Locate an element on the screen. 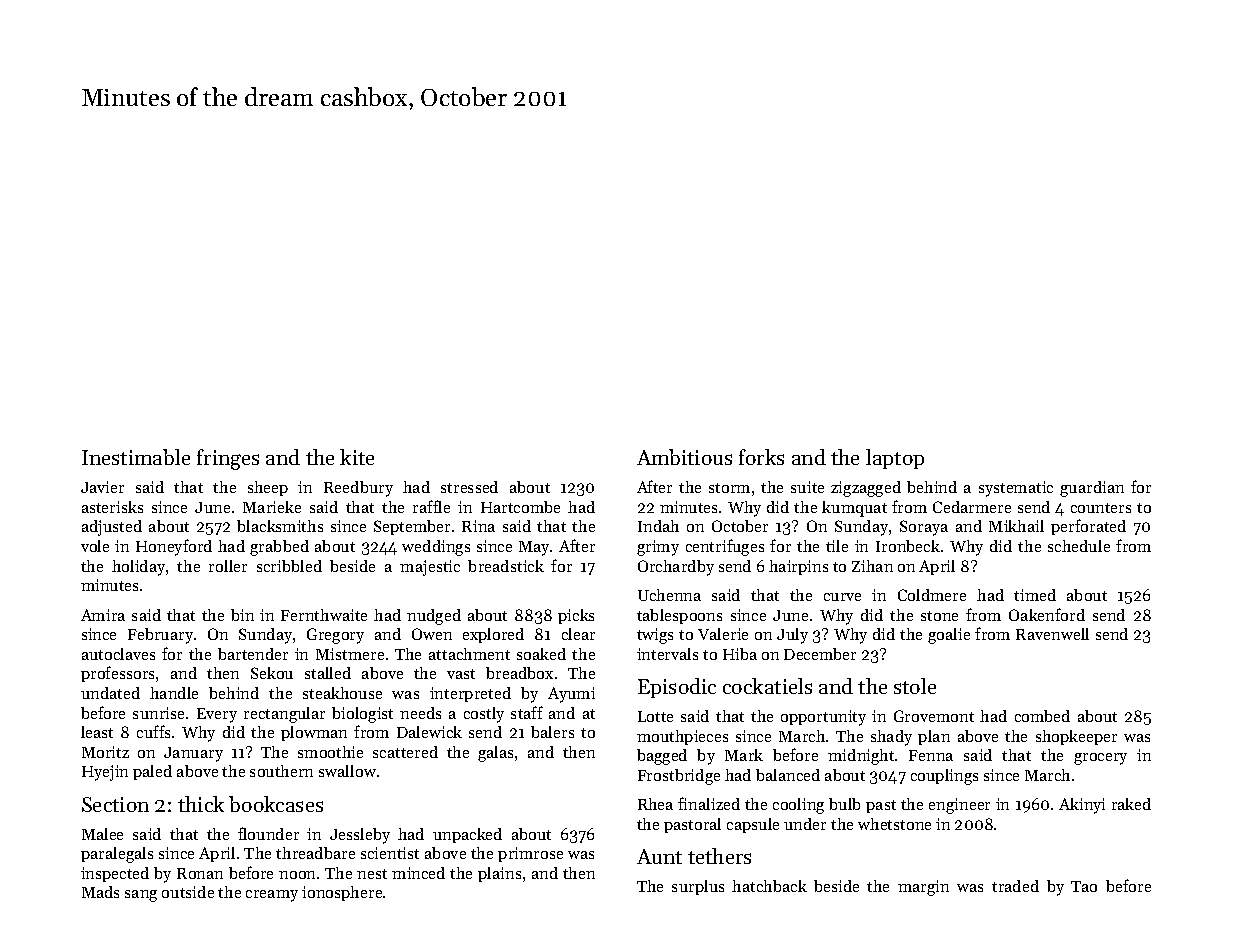 The width and height of the screenshot is (1233, 952). Ronan is located at coordinates (200, 873).
